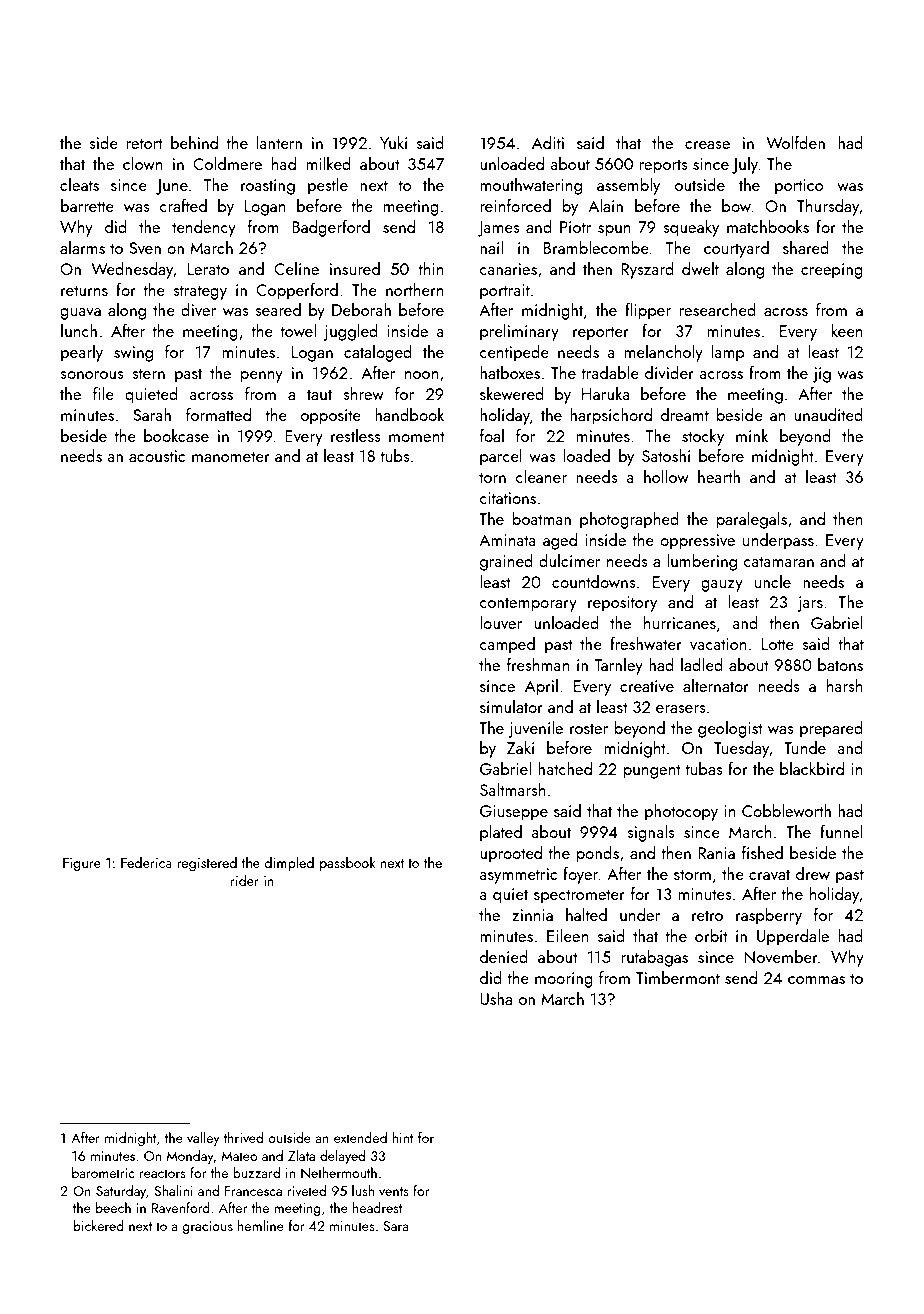 This screenshot has width=924, height=1314. I want to click on Tuesday, so click(742, 749).
